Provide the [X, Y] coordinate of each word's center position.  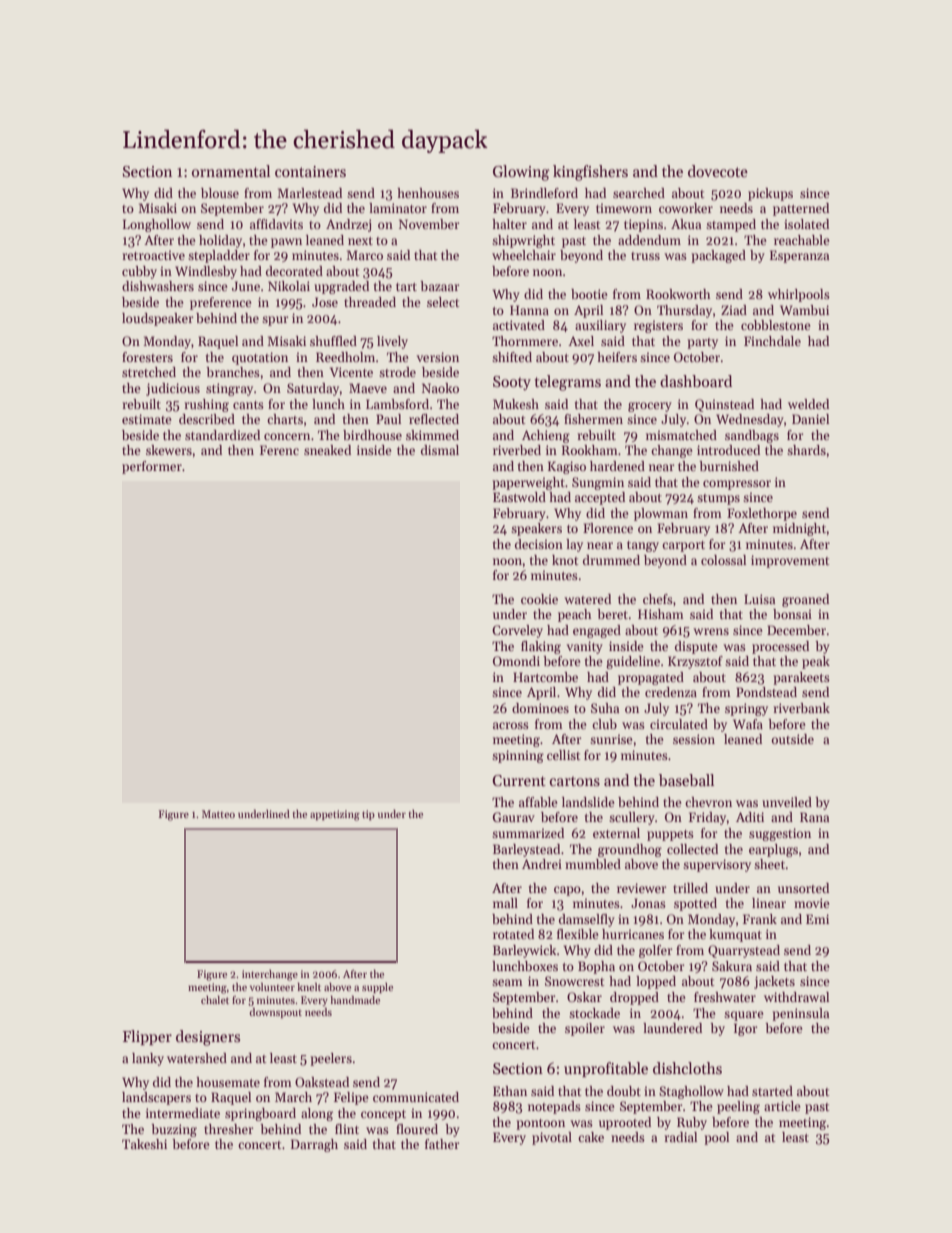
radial [680, 1137]
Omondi [516, 661]
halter [509, 224]
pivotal [552, 1138]
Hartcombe [545, 677]
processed [780, 647]
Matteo [218, 814]
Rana [814, 817]
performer [152, 467]
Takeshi [144, 1144]
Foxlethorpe [762, 514]
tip [368, 815]
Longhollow [157, 225]
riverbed [517, 450]
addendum [649, 240]
